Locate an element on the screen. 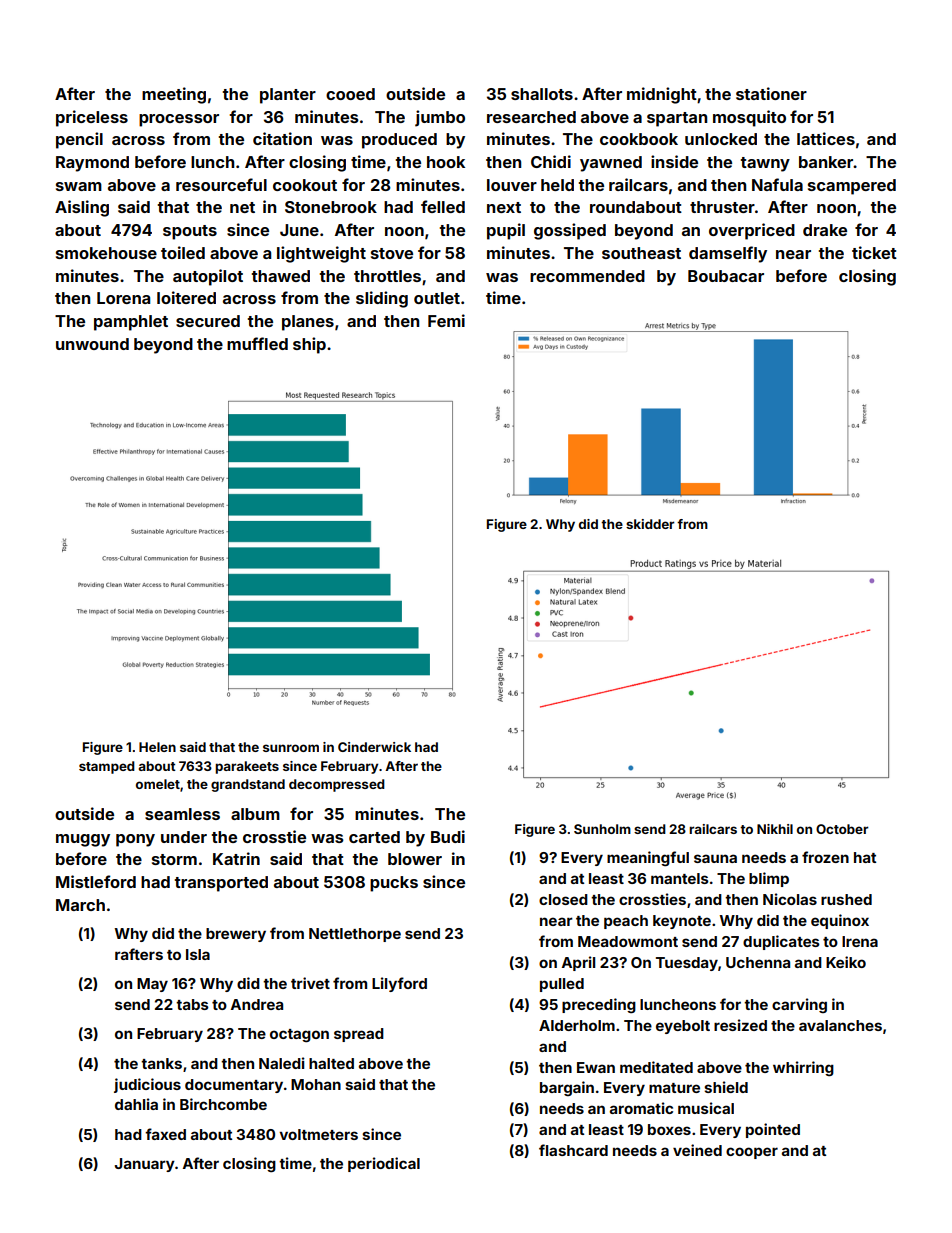 Image resolution: width=952 pixels, height=1233 pixels. shallots is located at coordinates (542, 94).
